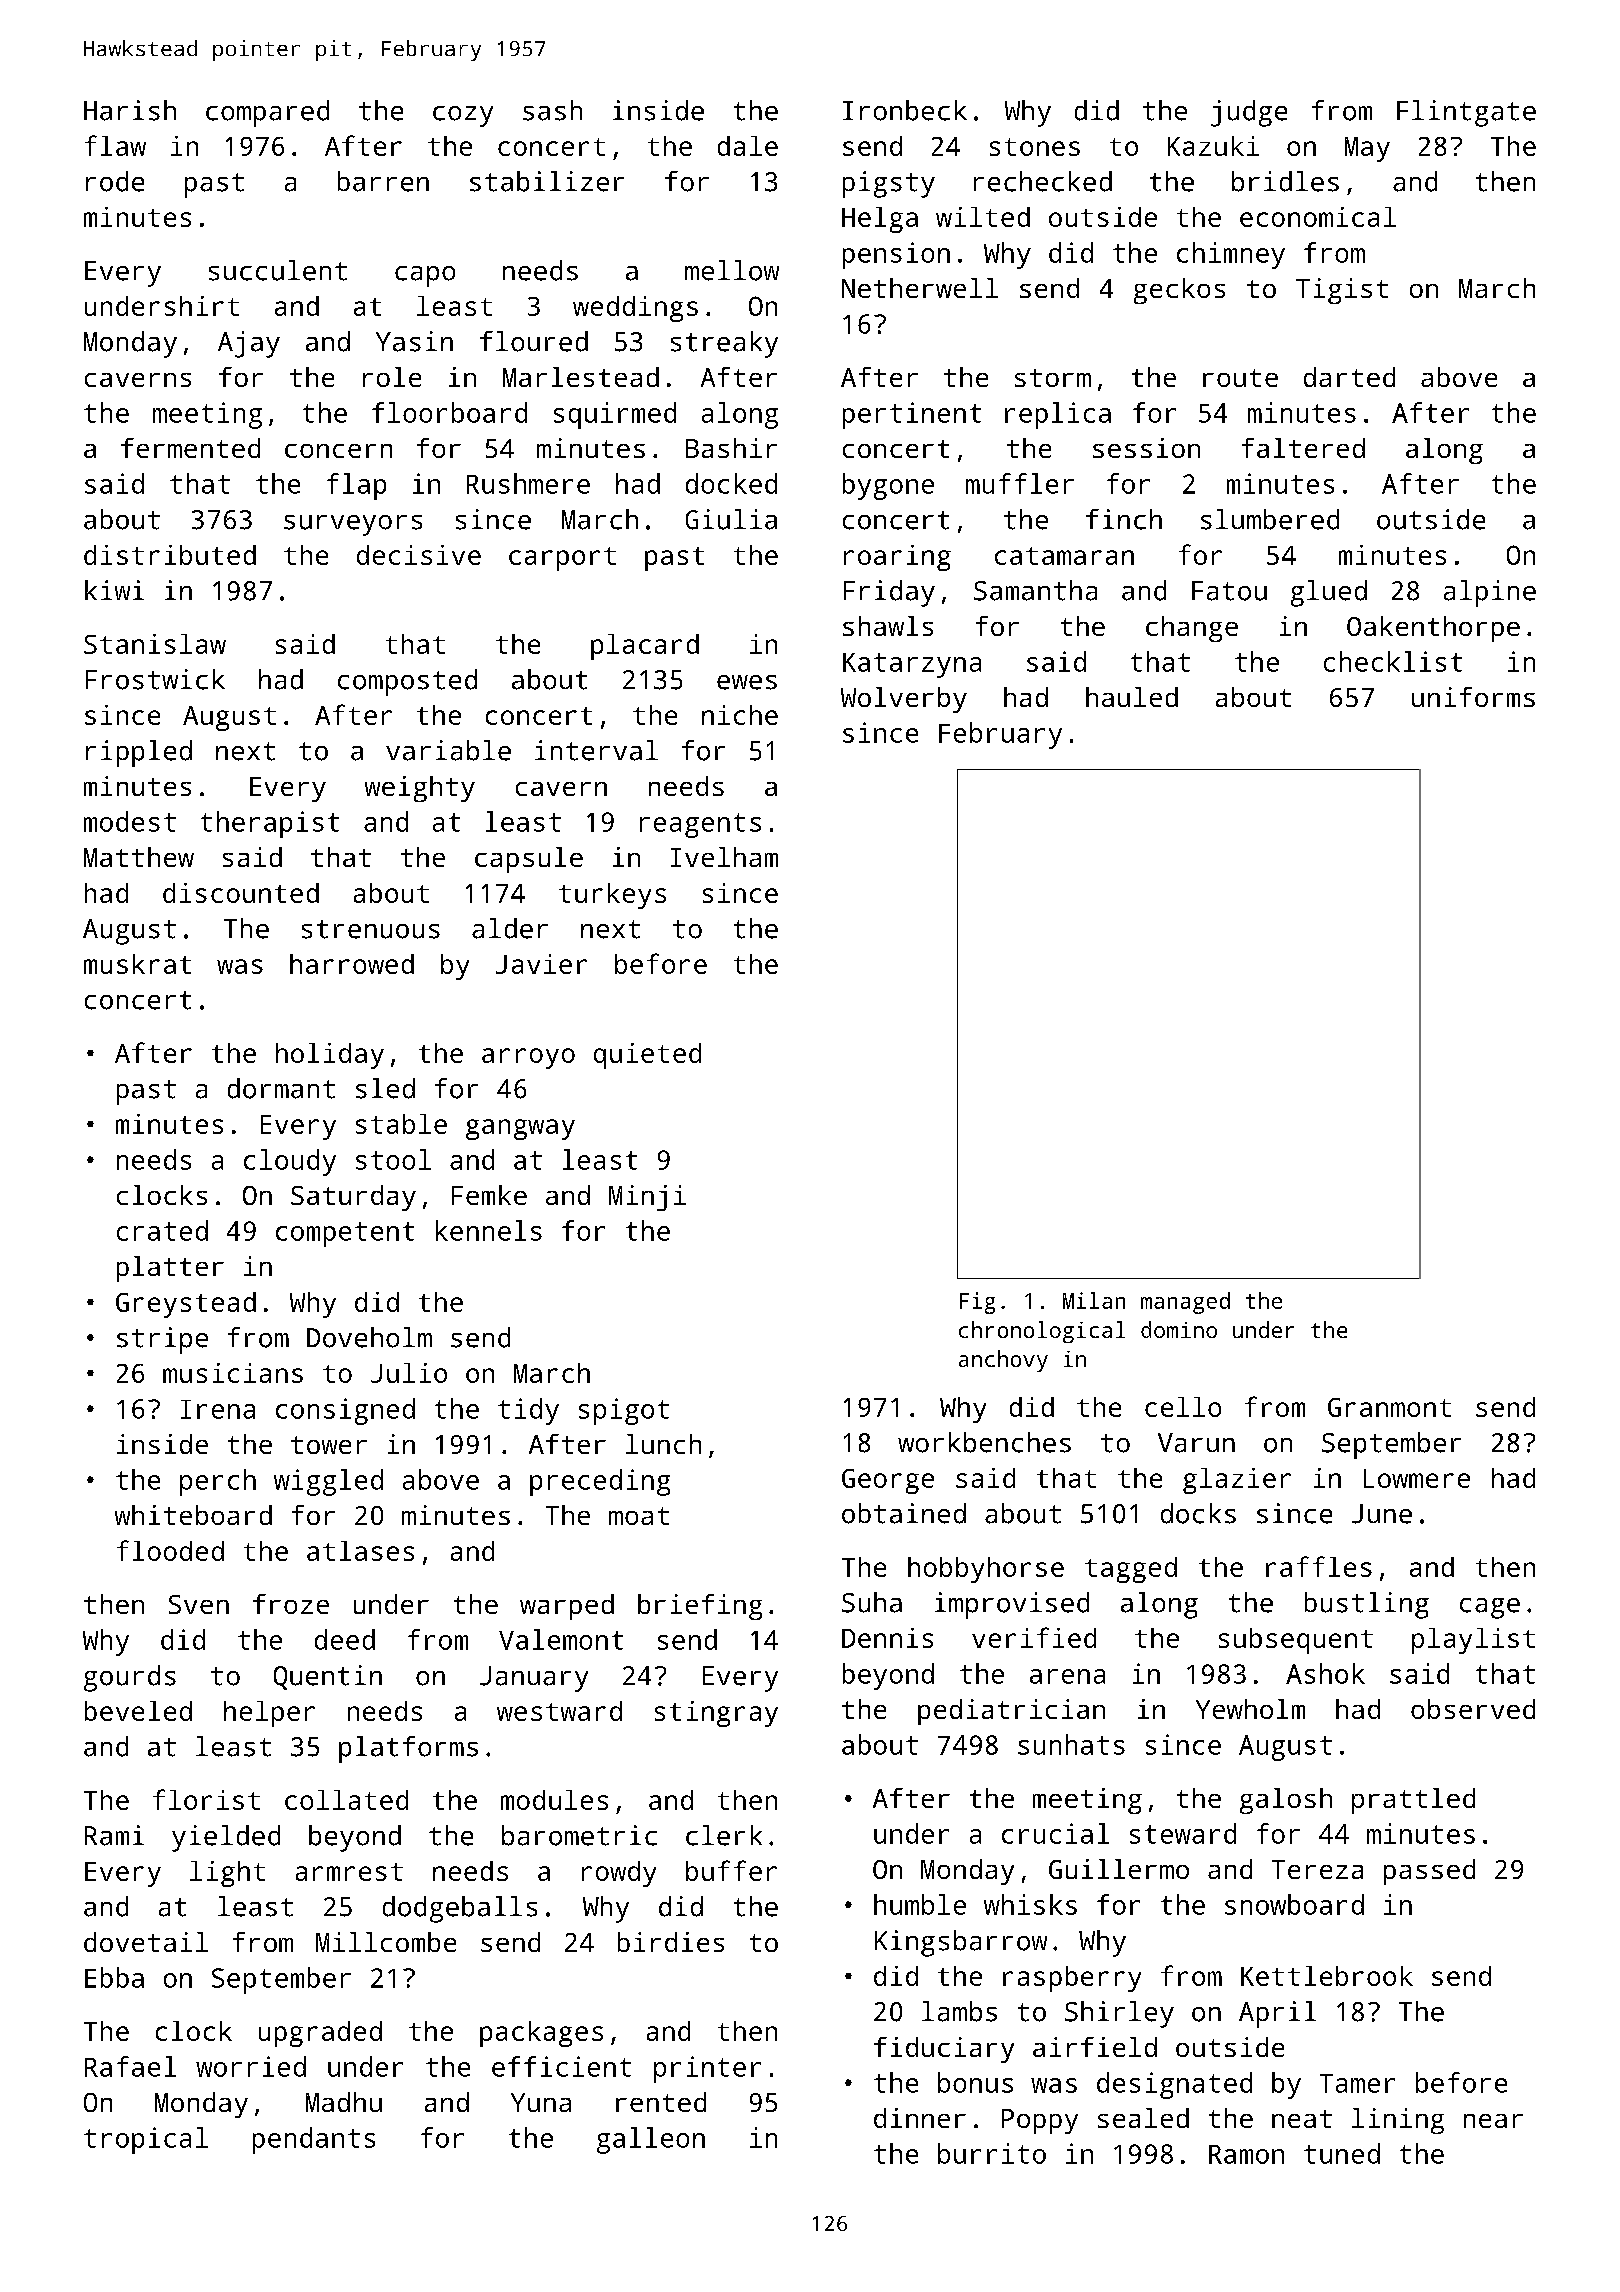 This page has width=1620, height=2292. I want to click on quieted, so click(647, 1056).
